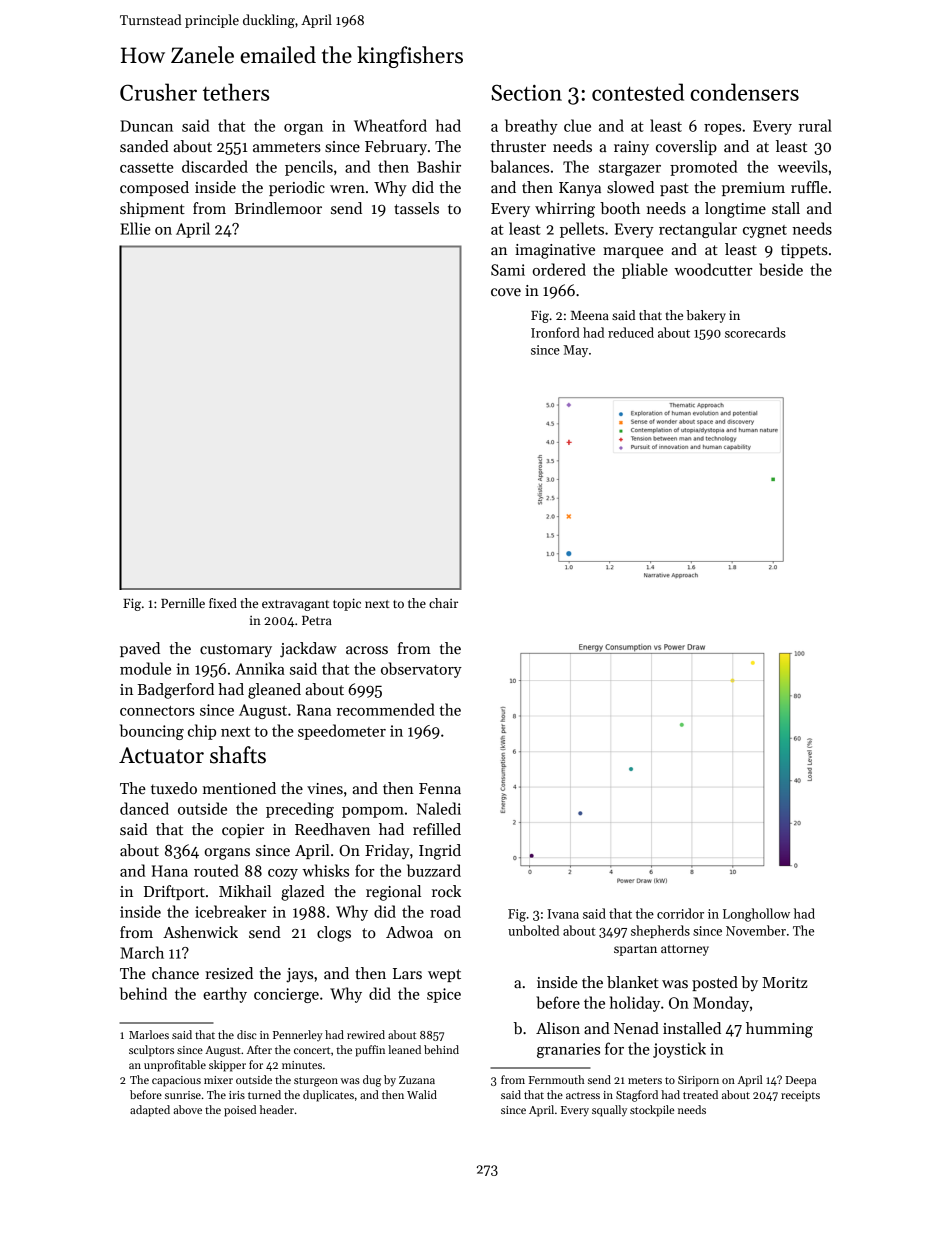 The image size is (952, 1233). Describe the element at coordinates (236, 92) in the screenshot. I see `tethers` at that location.
